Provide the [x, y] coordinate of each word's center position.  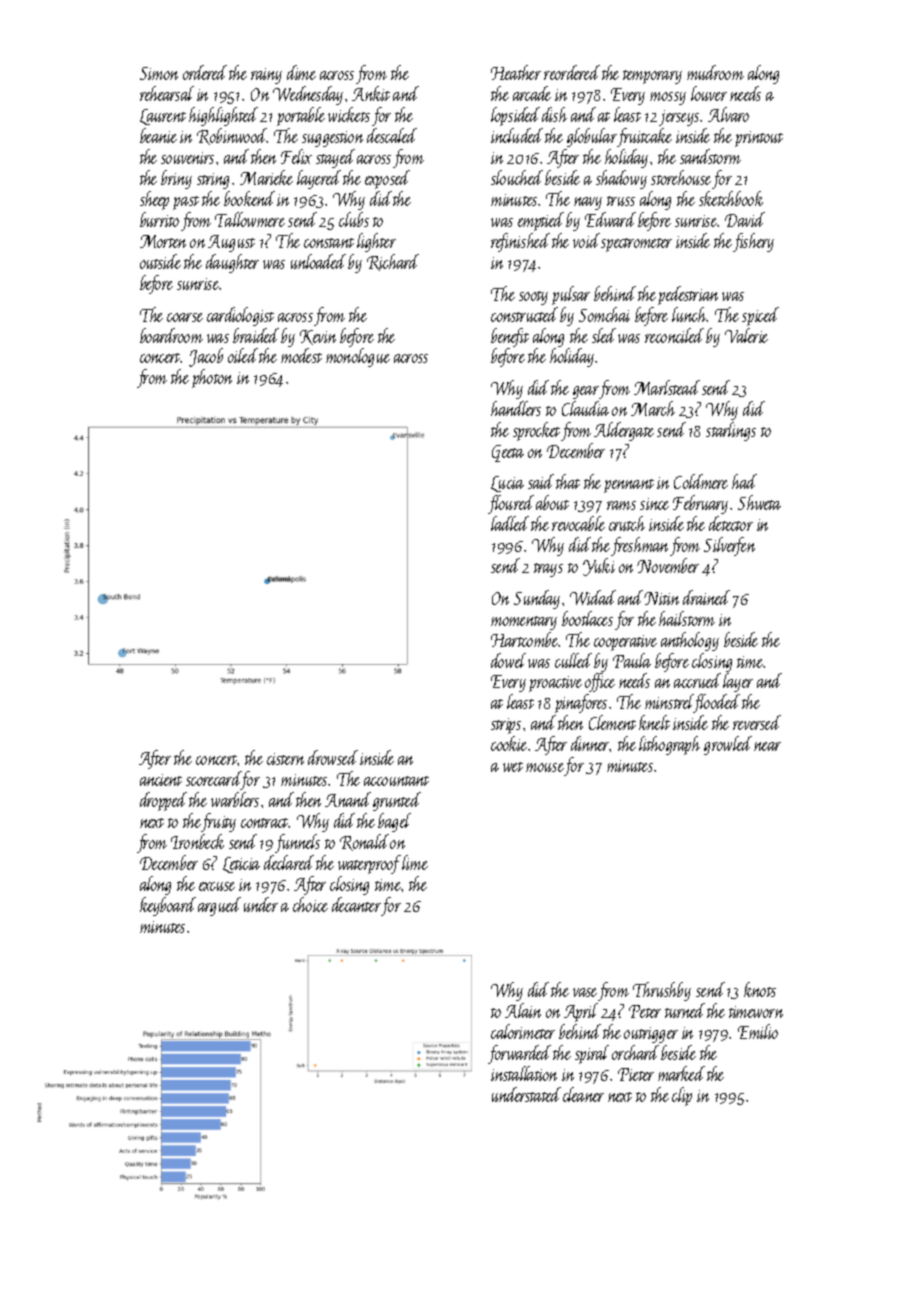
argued [219, 906]
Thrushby [662, 991]
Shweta [759, 502]
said [541, 481]
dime [301, 72]
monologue [358, 357]
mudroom [715, 72]
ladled [510, 523]
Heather [516, 72]
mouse [545, 769]
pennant [629, 486]
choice [310, 904]
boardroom [171, 335]
